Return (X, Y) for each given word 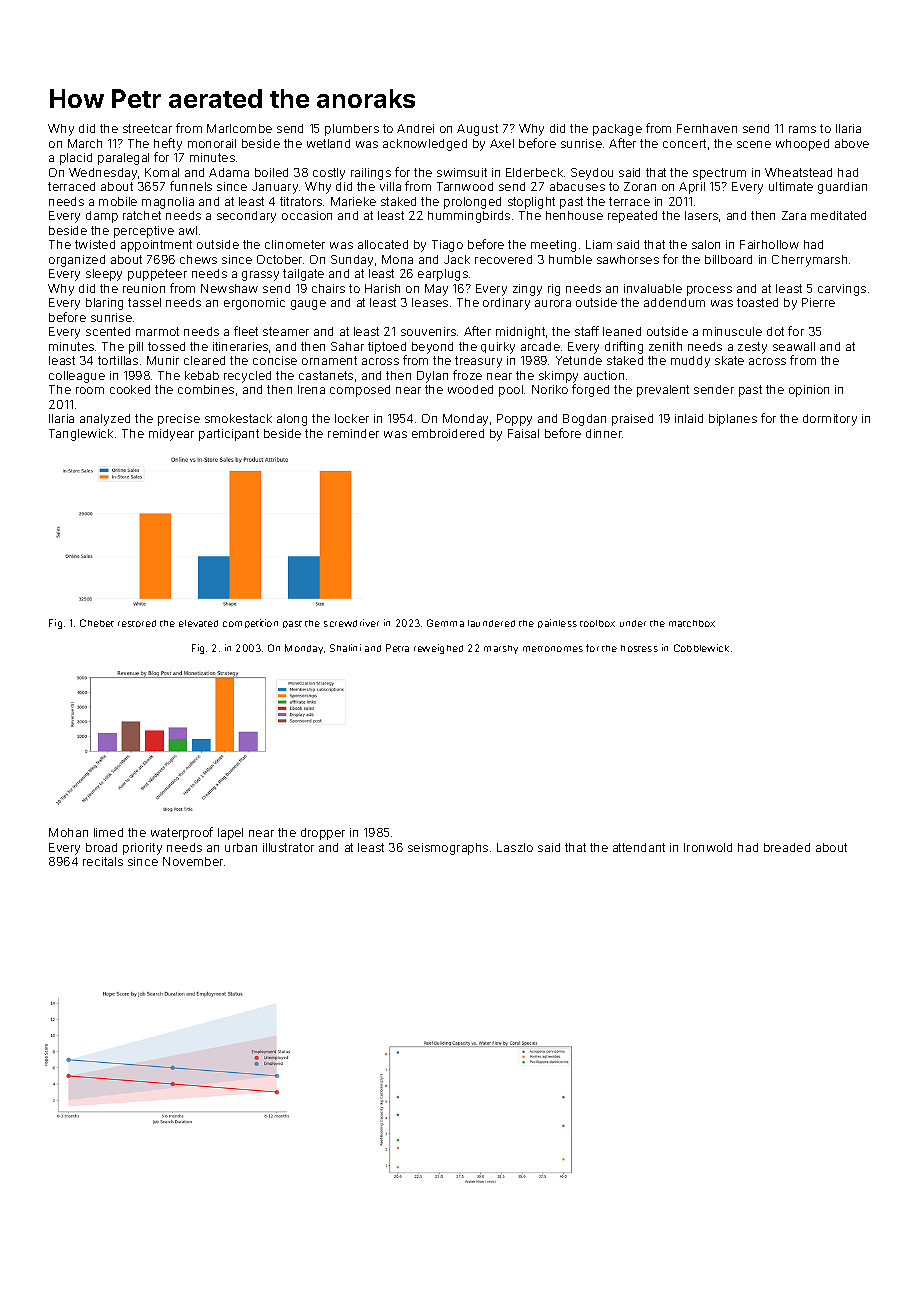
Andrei (415, 128)
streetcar (147, 128)
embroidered (448, 433)
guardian (842, 188)
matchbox (692, 623)
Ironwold (708, 847)
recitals (103, 861)
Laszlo (515, 847)
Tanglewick (81, 435)
